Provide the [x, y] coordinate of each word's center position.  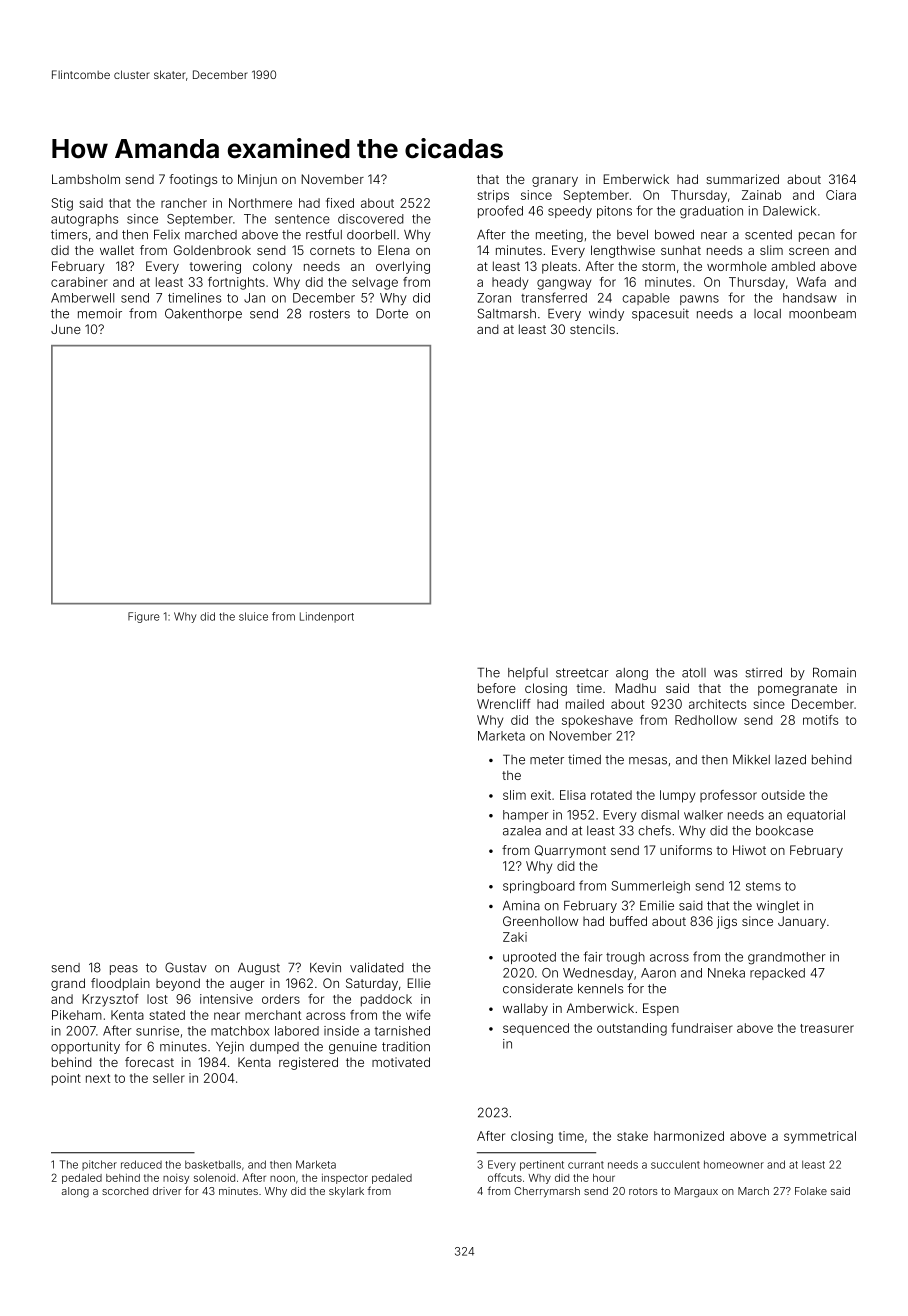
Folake [811, 1191]
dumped [274, 1048]
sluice [253, 616]
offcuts [505, 1177]
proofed [500, 211]
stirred [764, 673]
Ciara [841, 195]
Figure [144, 617]
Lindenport [327, 617]
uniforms [686, 850]
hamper [526, 816]
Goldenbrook [212, 250]
